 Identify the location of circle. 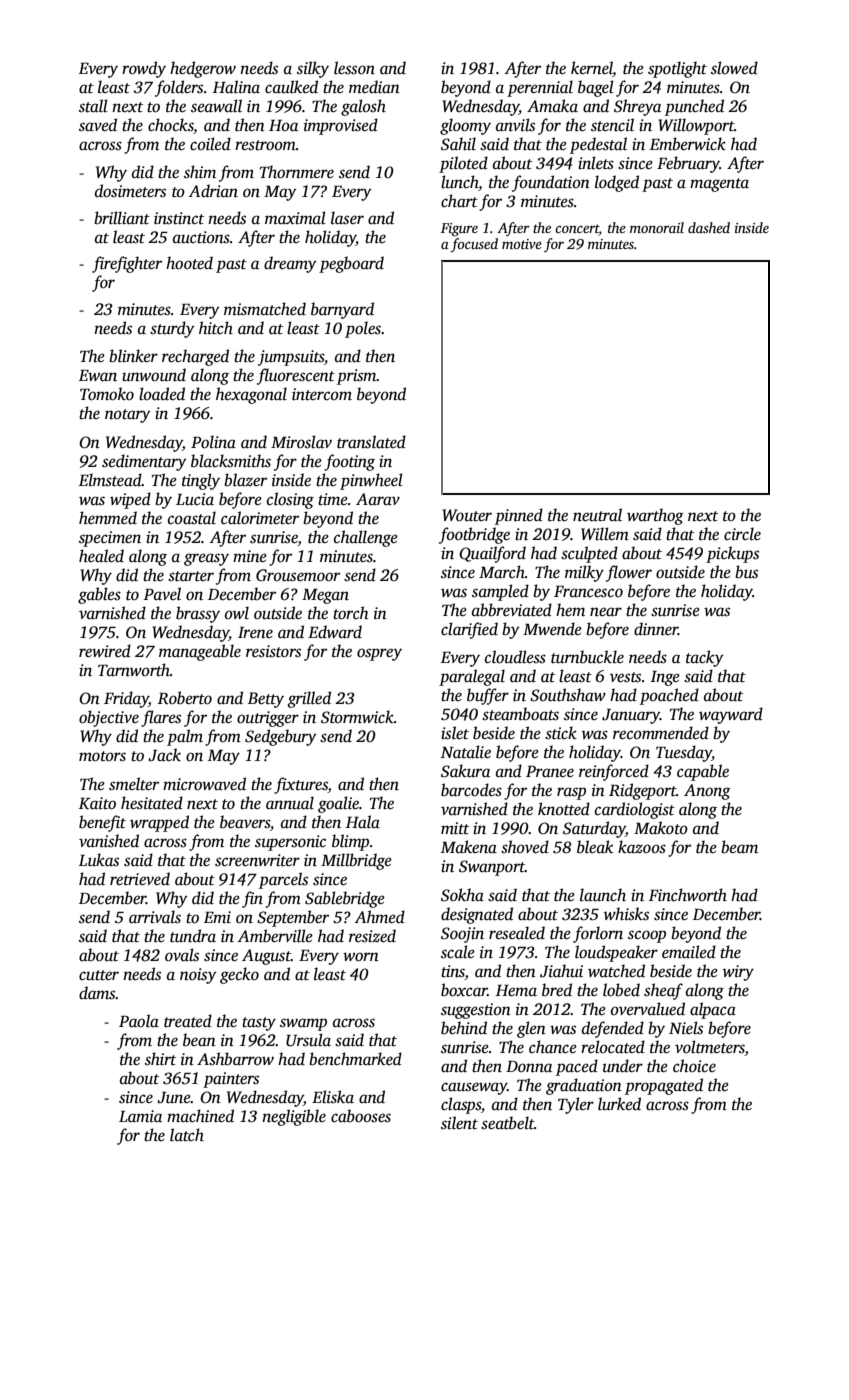
(742, 534).
